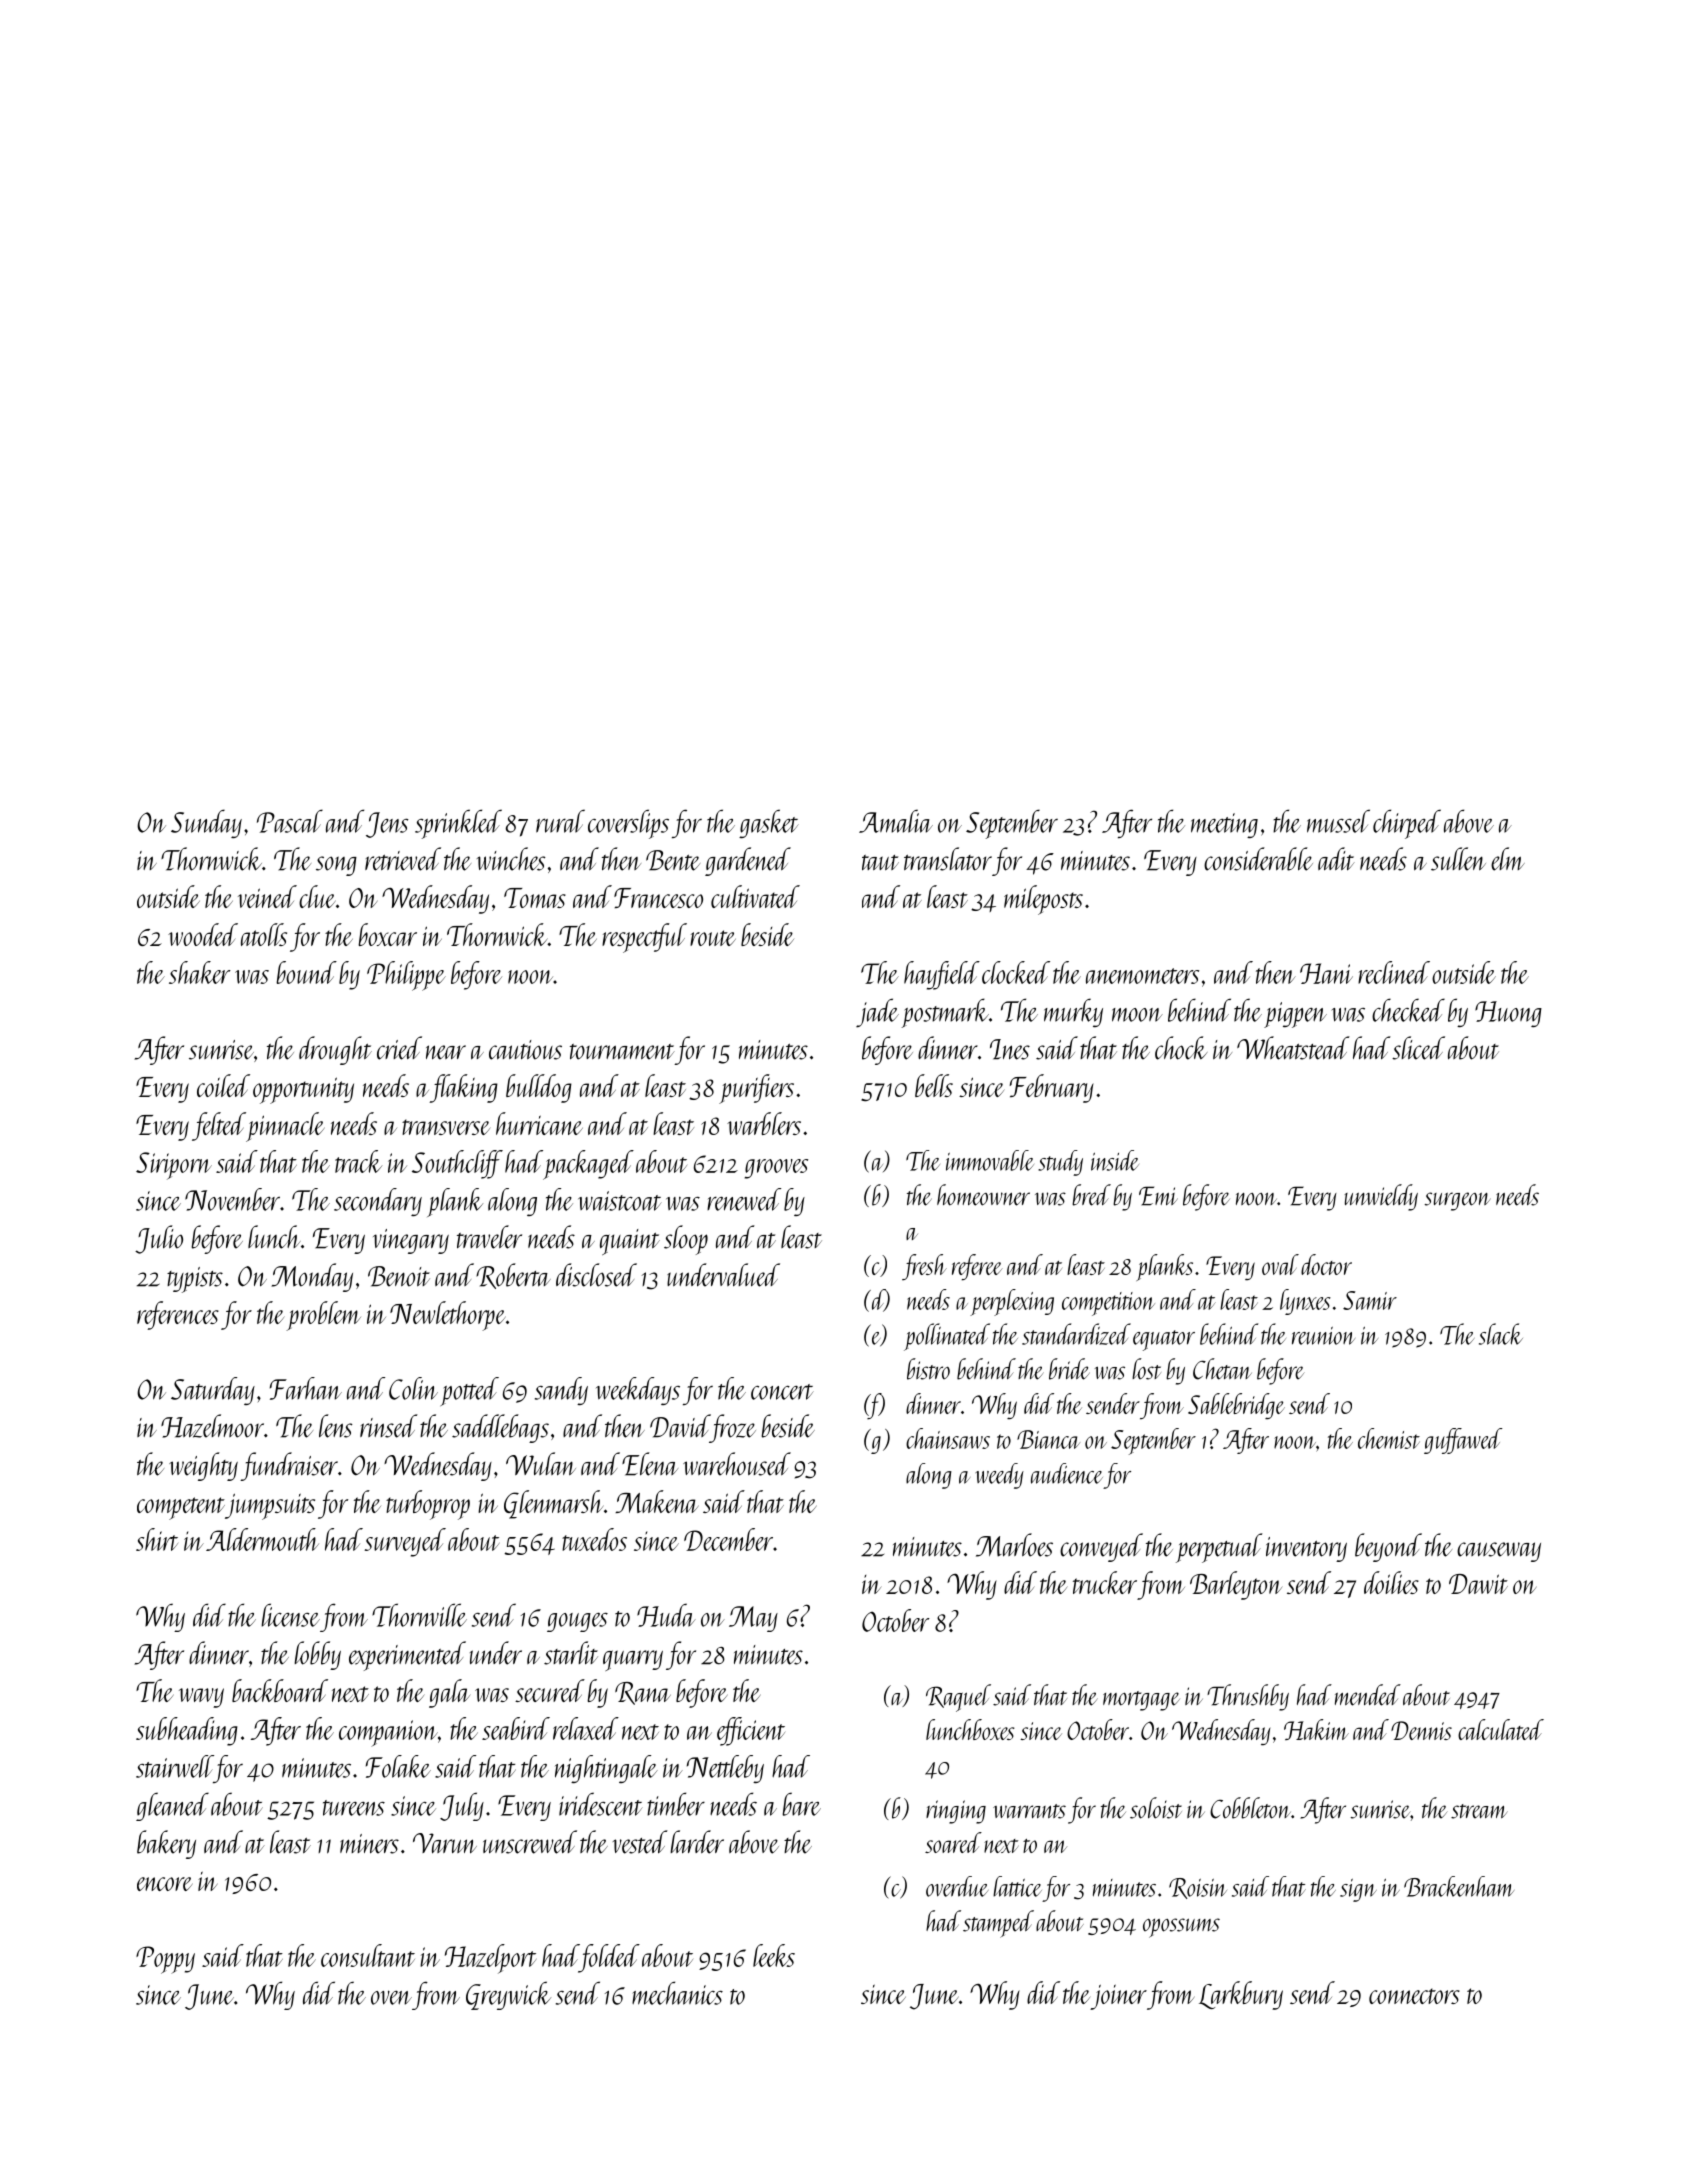 This page has width=1683, height=2178. What do you see at coordinates (399, 1048) in the page?
I see `cried` at bounding box center [399, 1048].
